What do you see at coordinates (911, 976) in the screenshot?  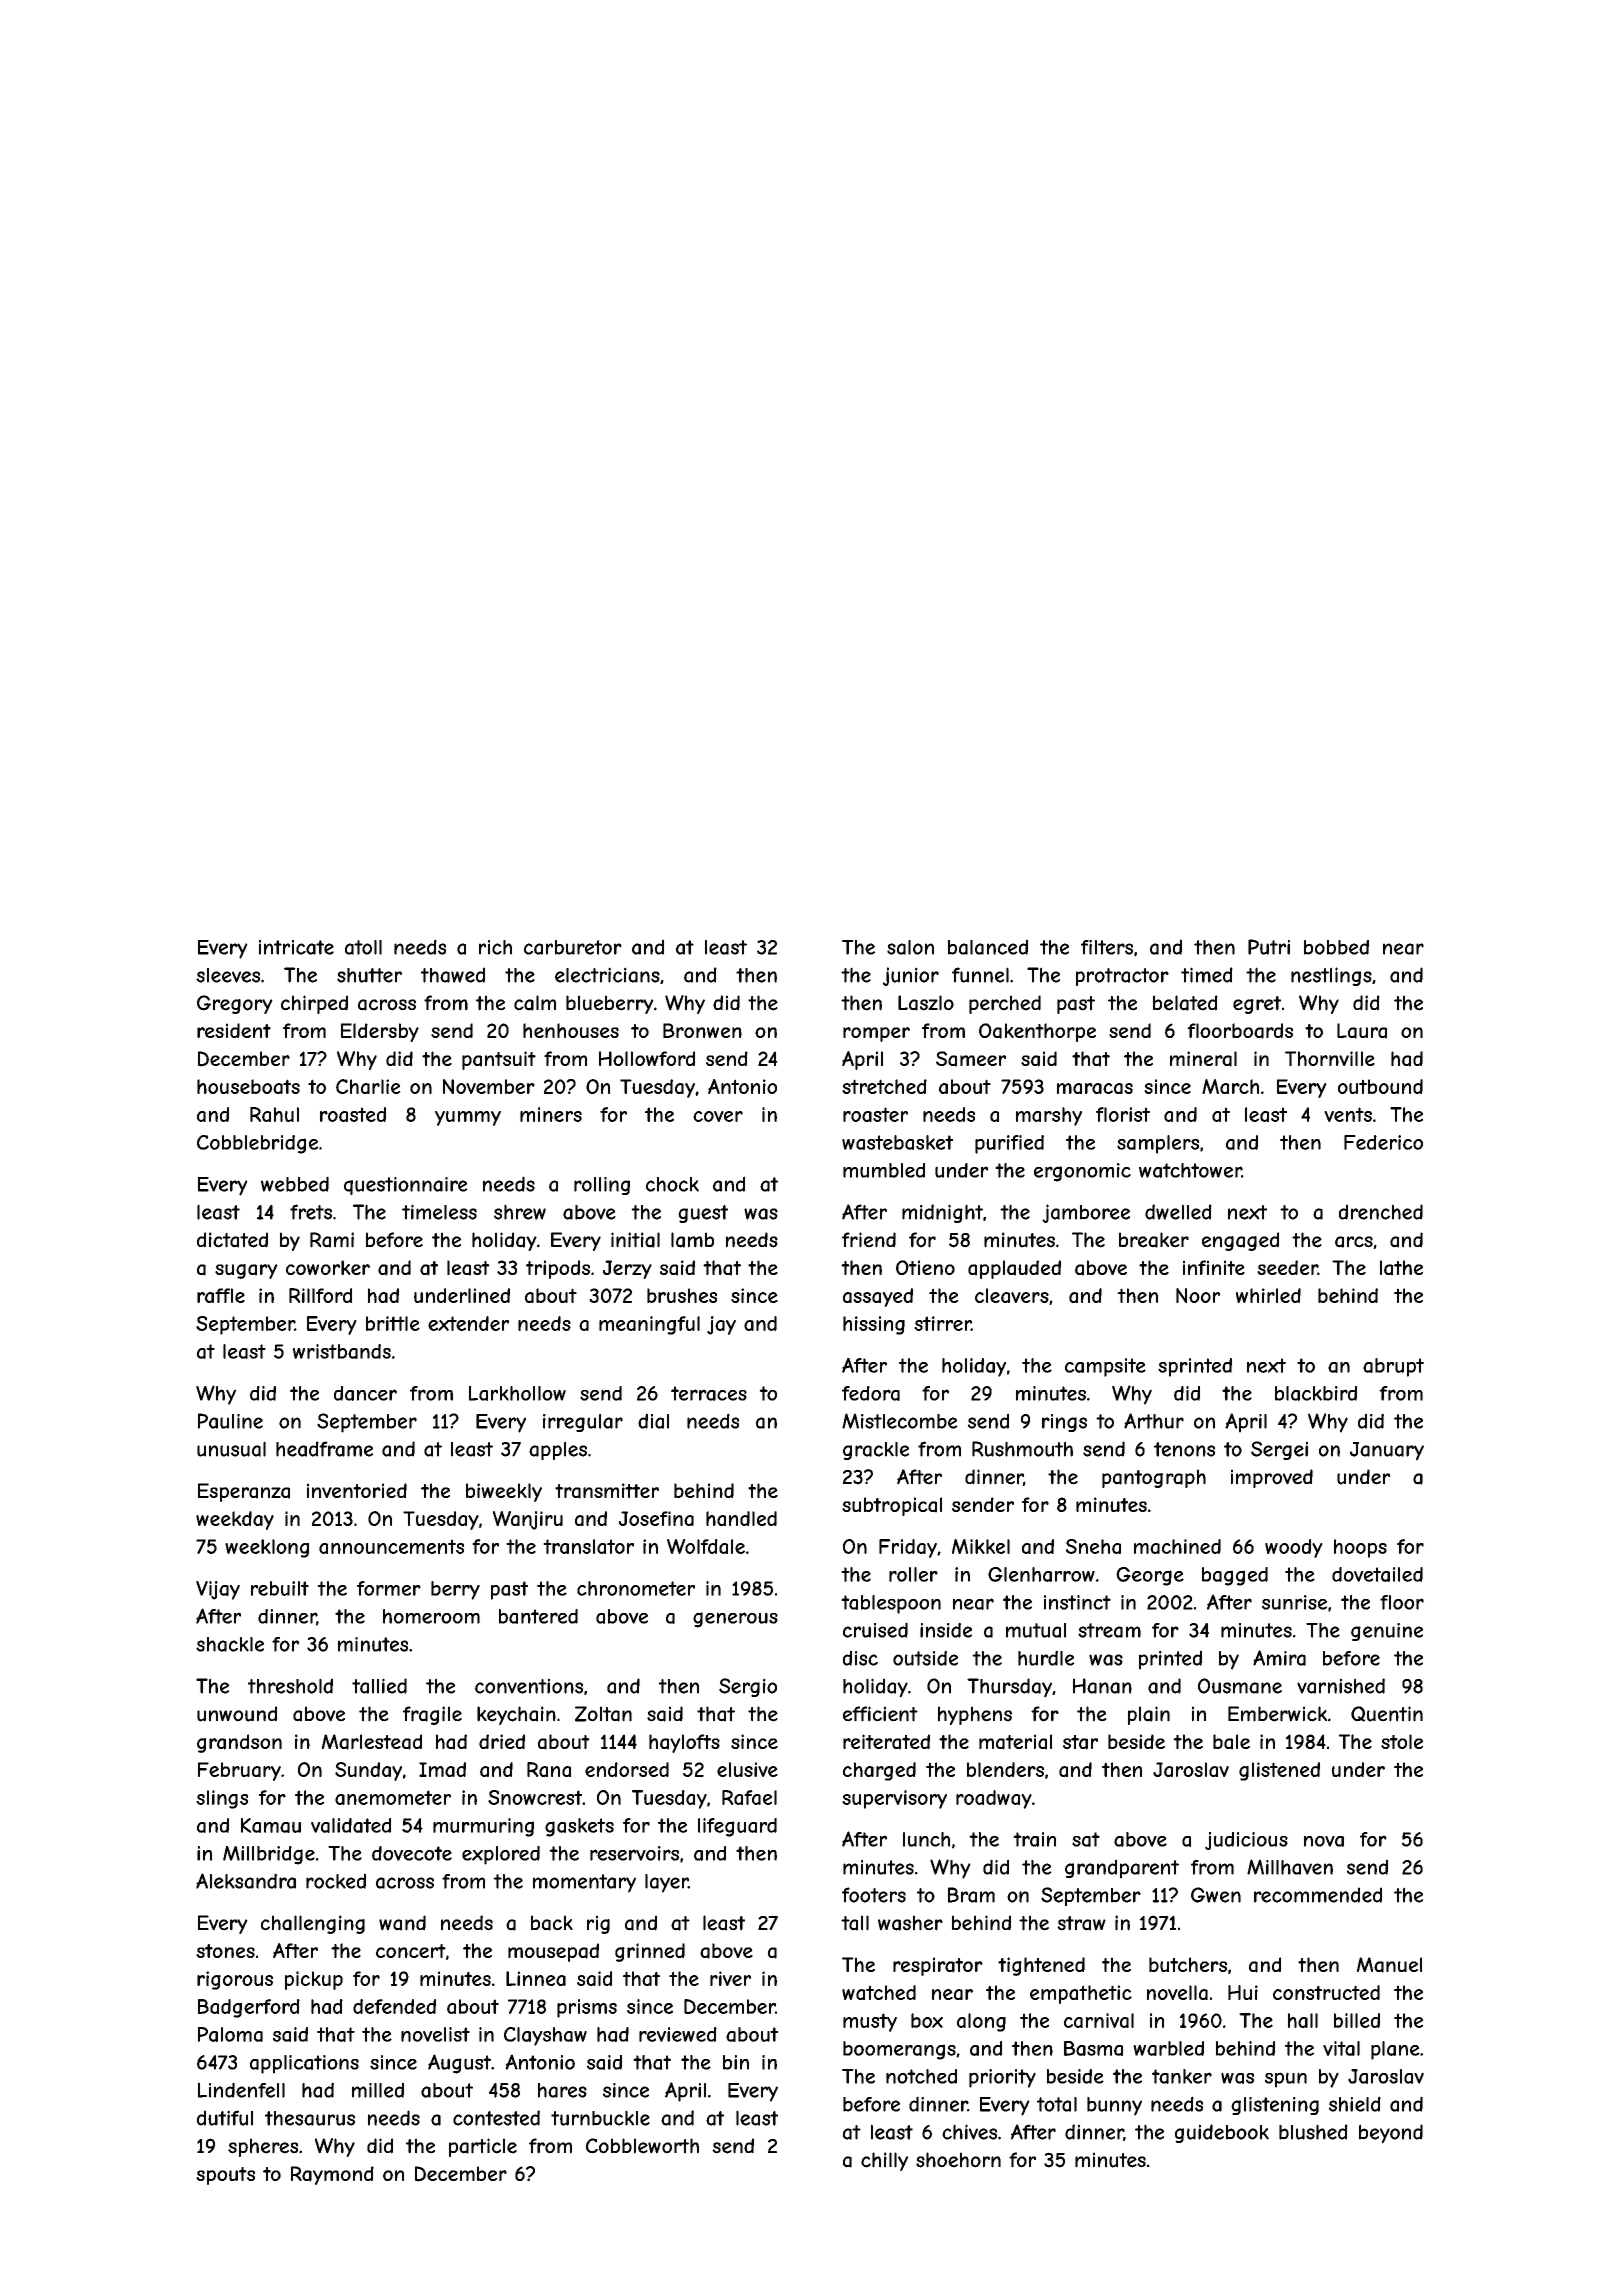 I see `junior` at bounding box center [911, 976].
